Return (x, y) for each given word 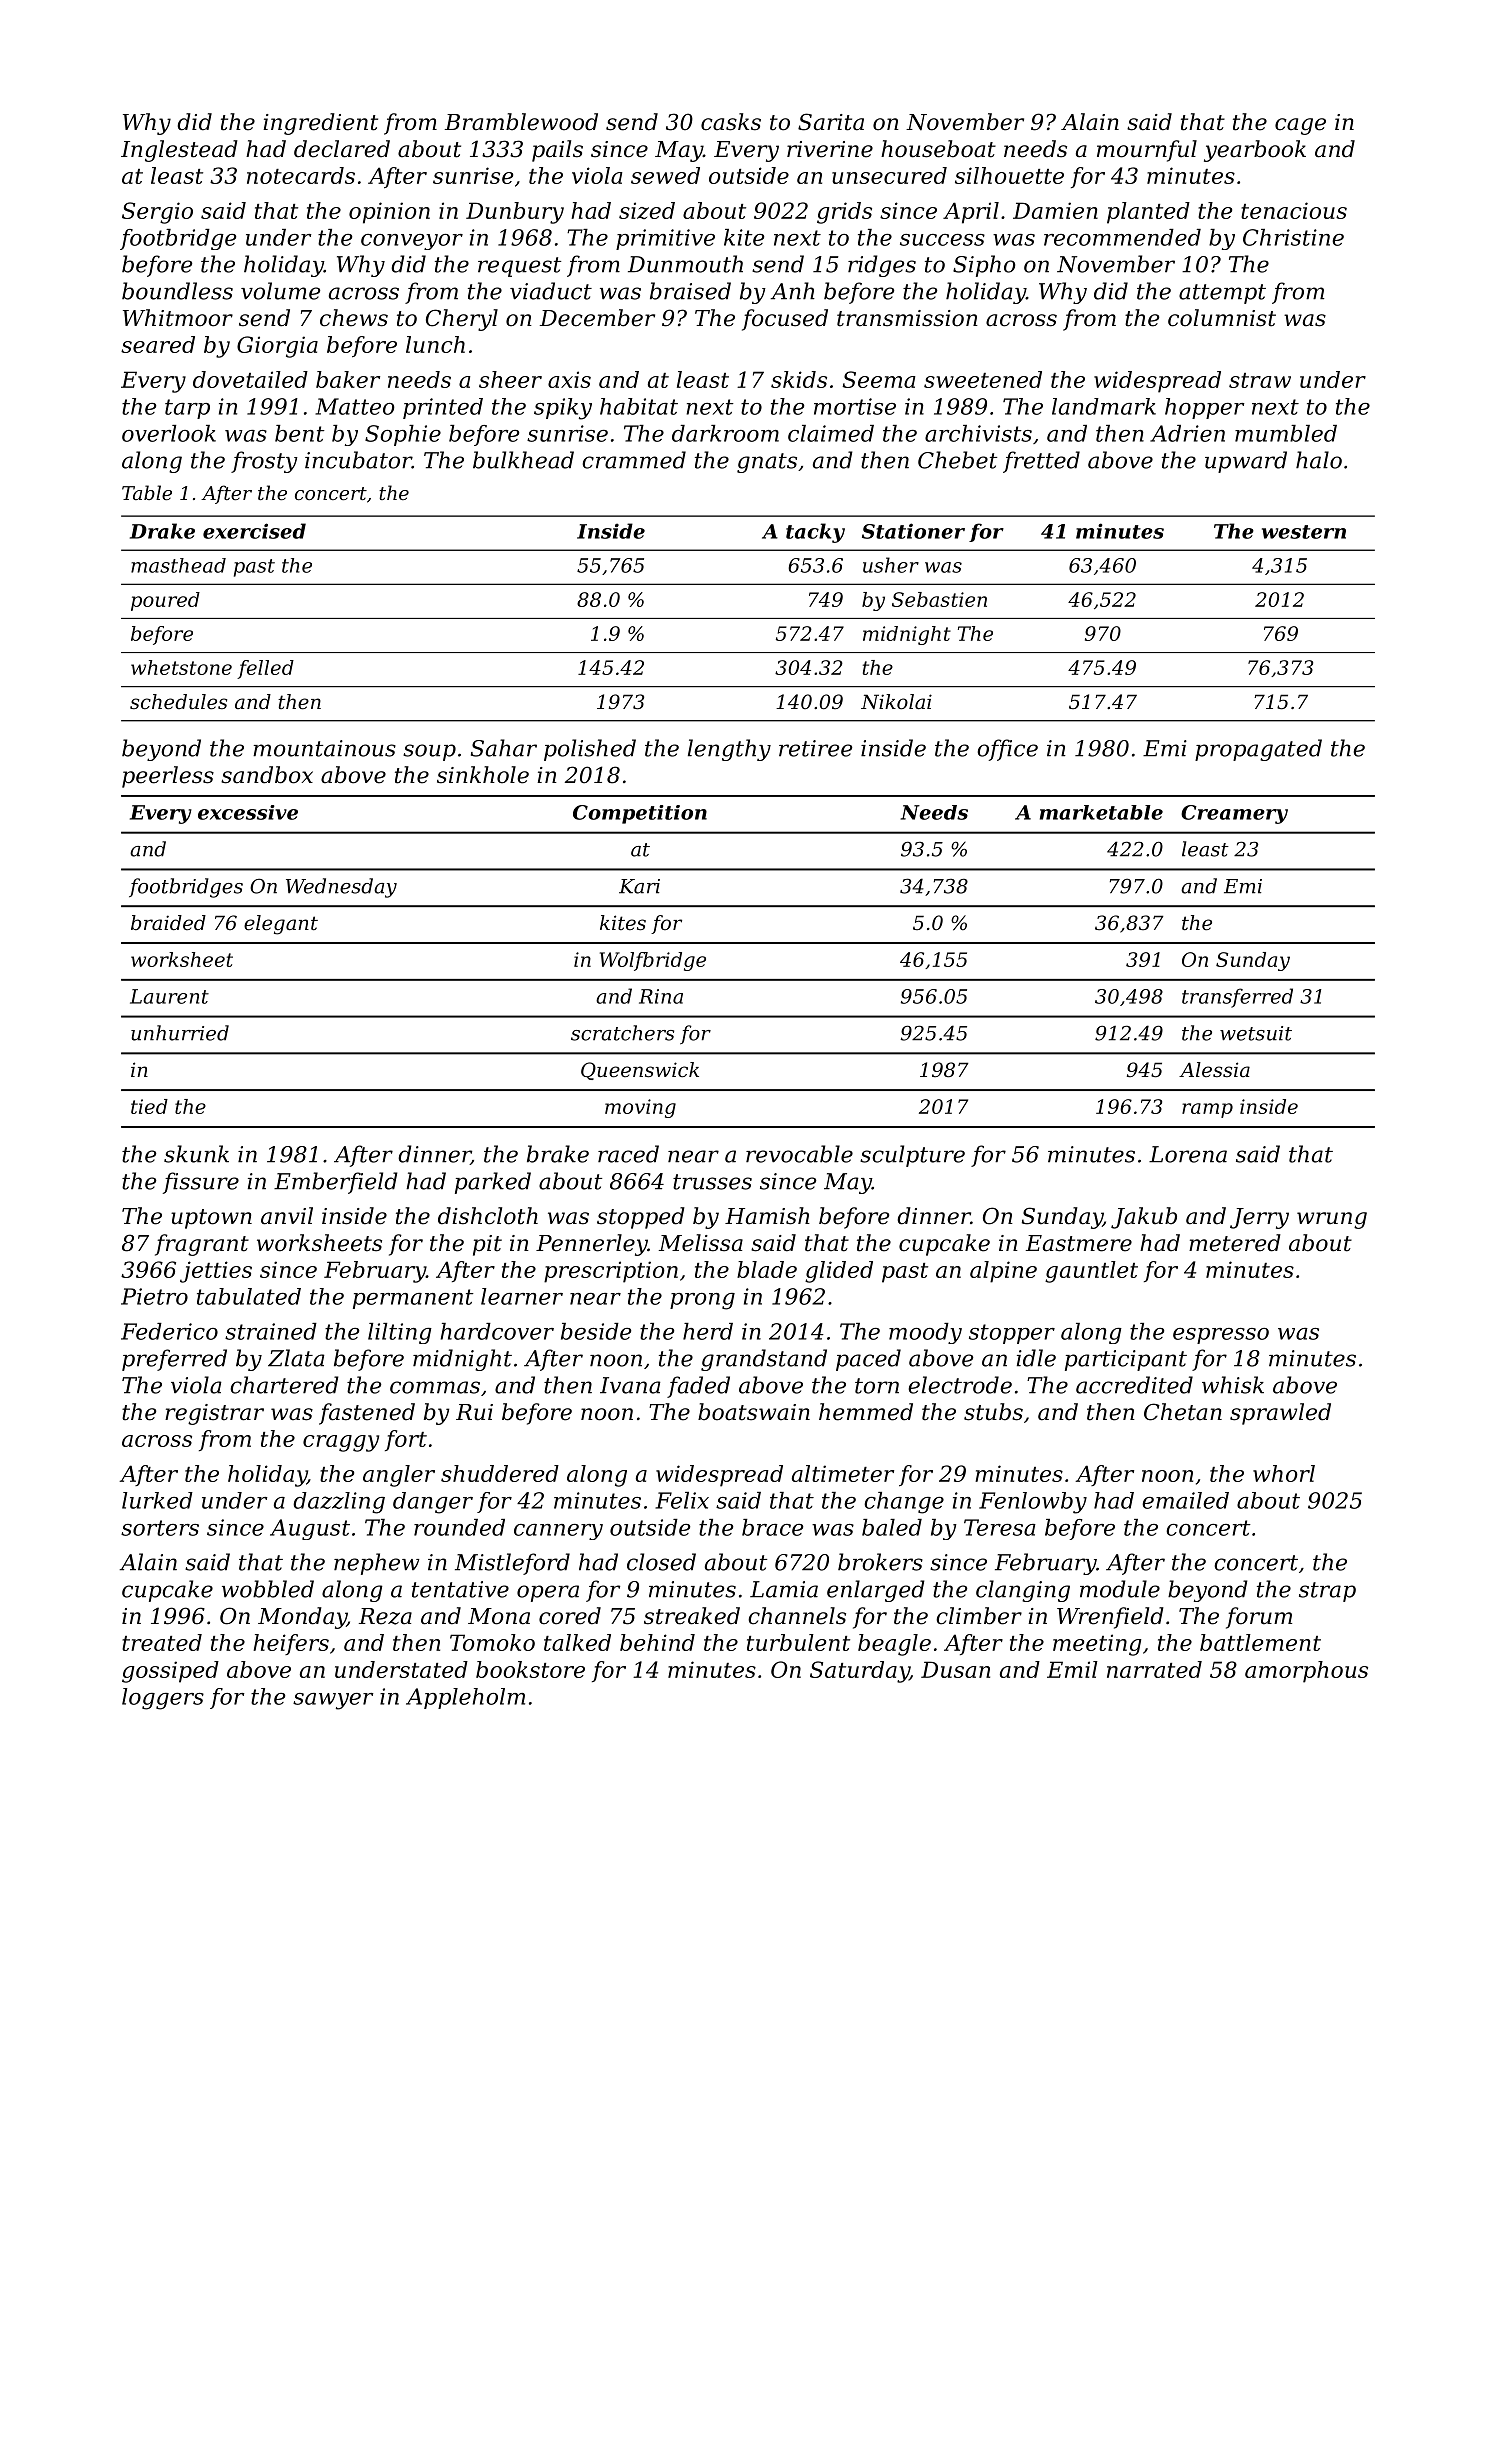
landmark (1104, 406)
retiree (816, 748)
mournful (1147, 151)
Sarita (831, 122)
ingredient (320, 124)
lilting (400, 1333)
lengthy (729, 750)
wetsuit (1256, 1033)
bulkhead (523, 460)
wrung (1332, 1220)
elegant (281, 925)
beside (596, 1331)
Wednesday (341, 888)
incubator (358, 460)
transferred (1237, 998)
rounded (459, 1527)
